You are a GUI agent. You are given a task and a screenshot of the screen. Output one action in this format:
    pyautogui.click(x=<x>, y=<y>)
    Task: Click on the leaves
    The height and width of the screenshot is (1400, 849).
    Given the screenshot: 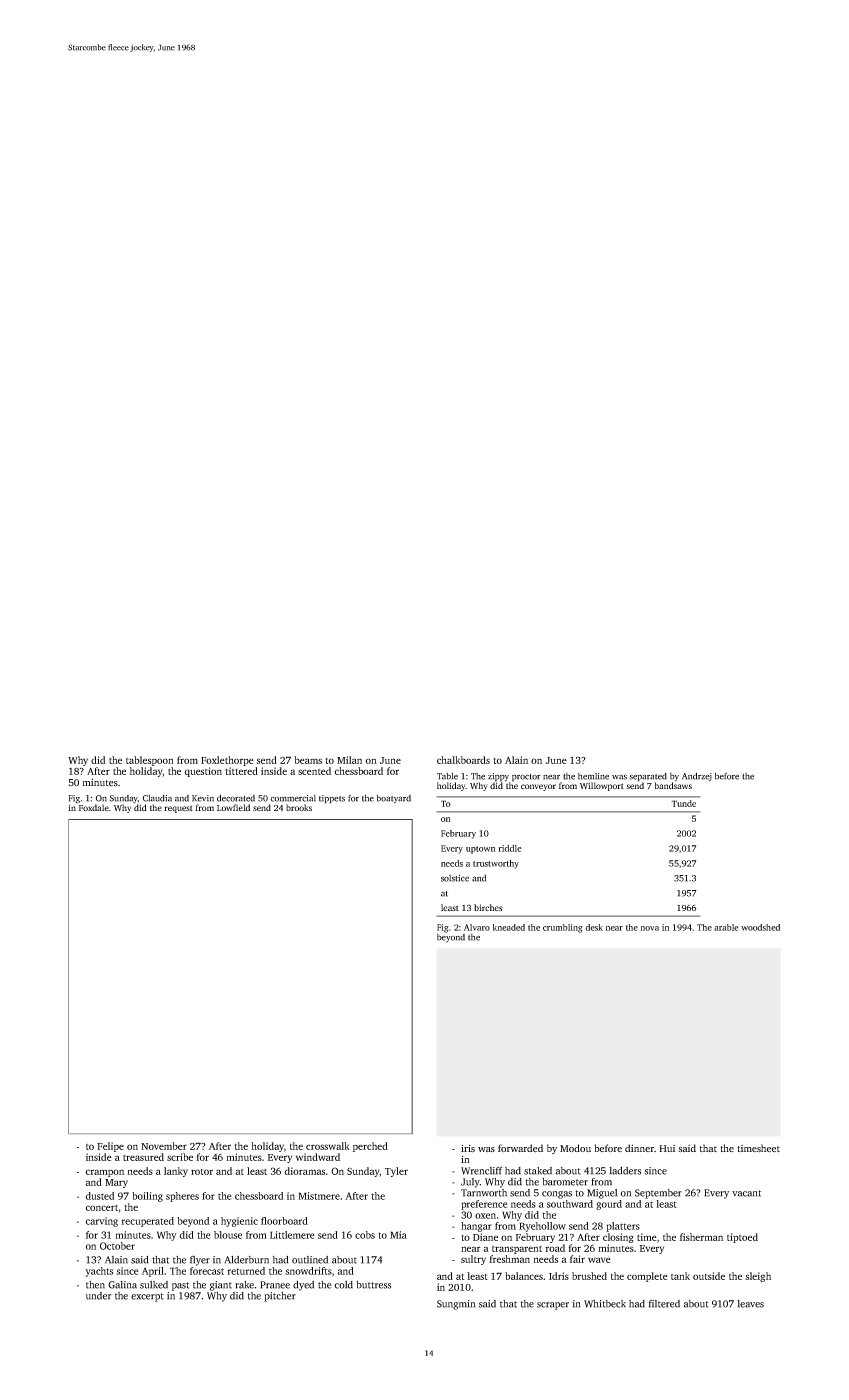 What is the action you would take?
    pyautogui.click(x=750, y=1304)
